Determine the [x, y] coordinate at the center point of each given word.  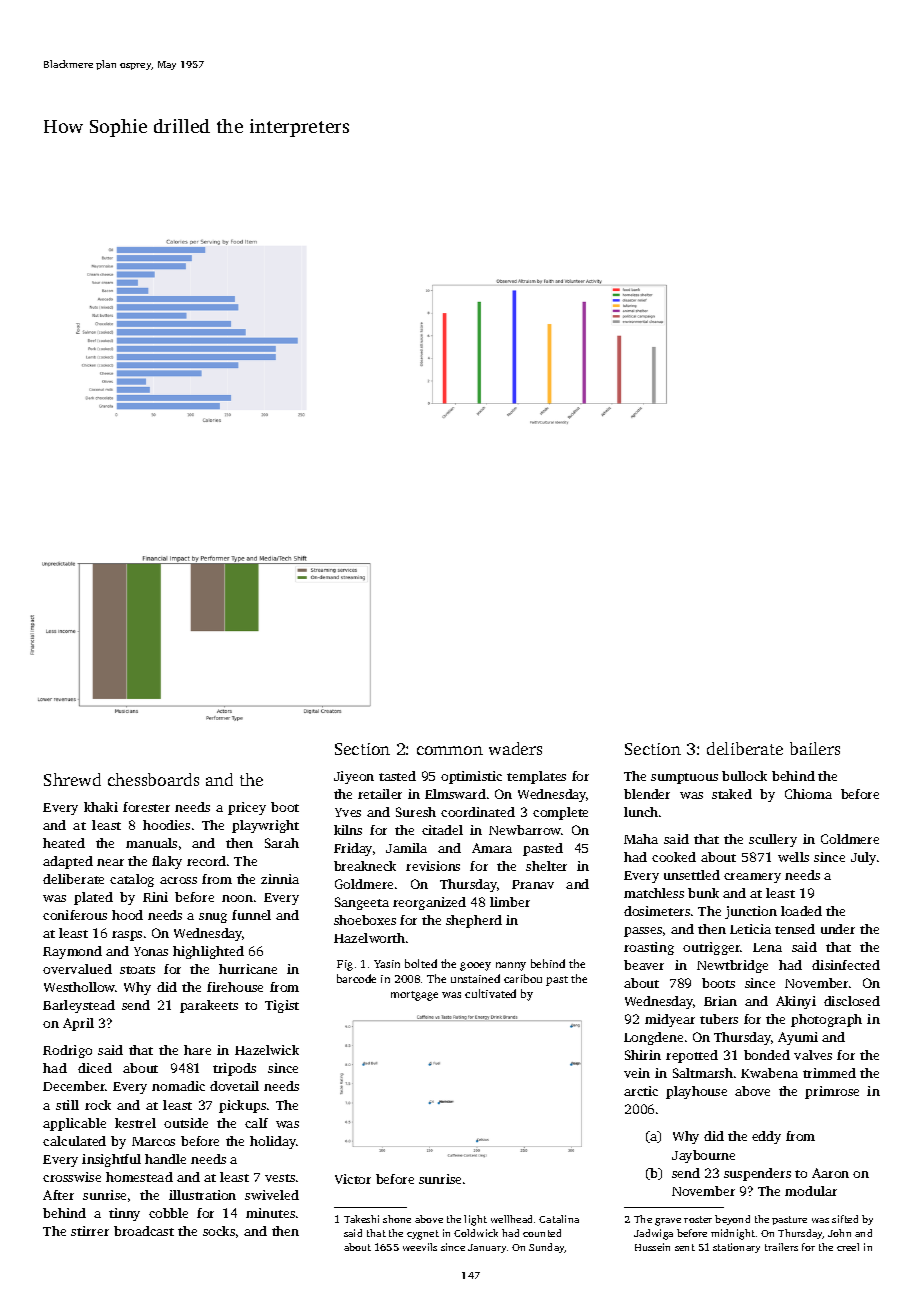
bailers [815, 748]
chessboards [153, 779]
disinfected [846, 965]
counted [542, 1233]
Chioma [808, 794]
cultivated [490, 993]
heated [64, 843]
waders [515, 748]
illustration [202, 1195]
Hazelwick [267, 1050]
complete [560, 813]
